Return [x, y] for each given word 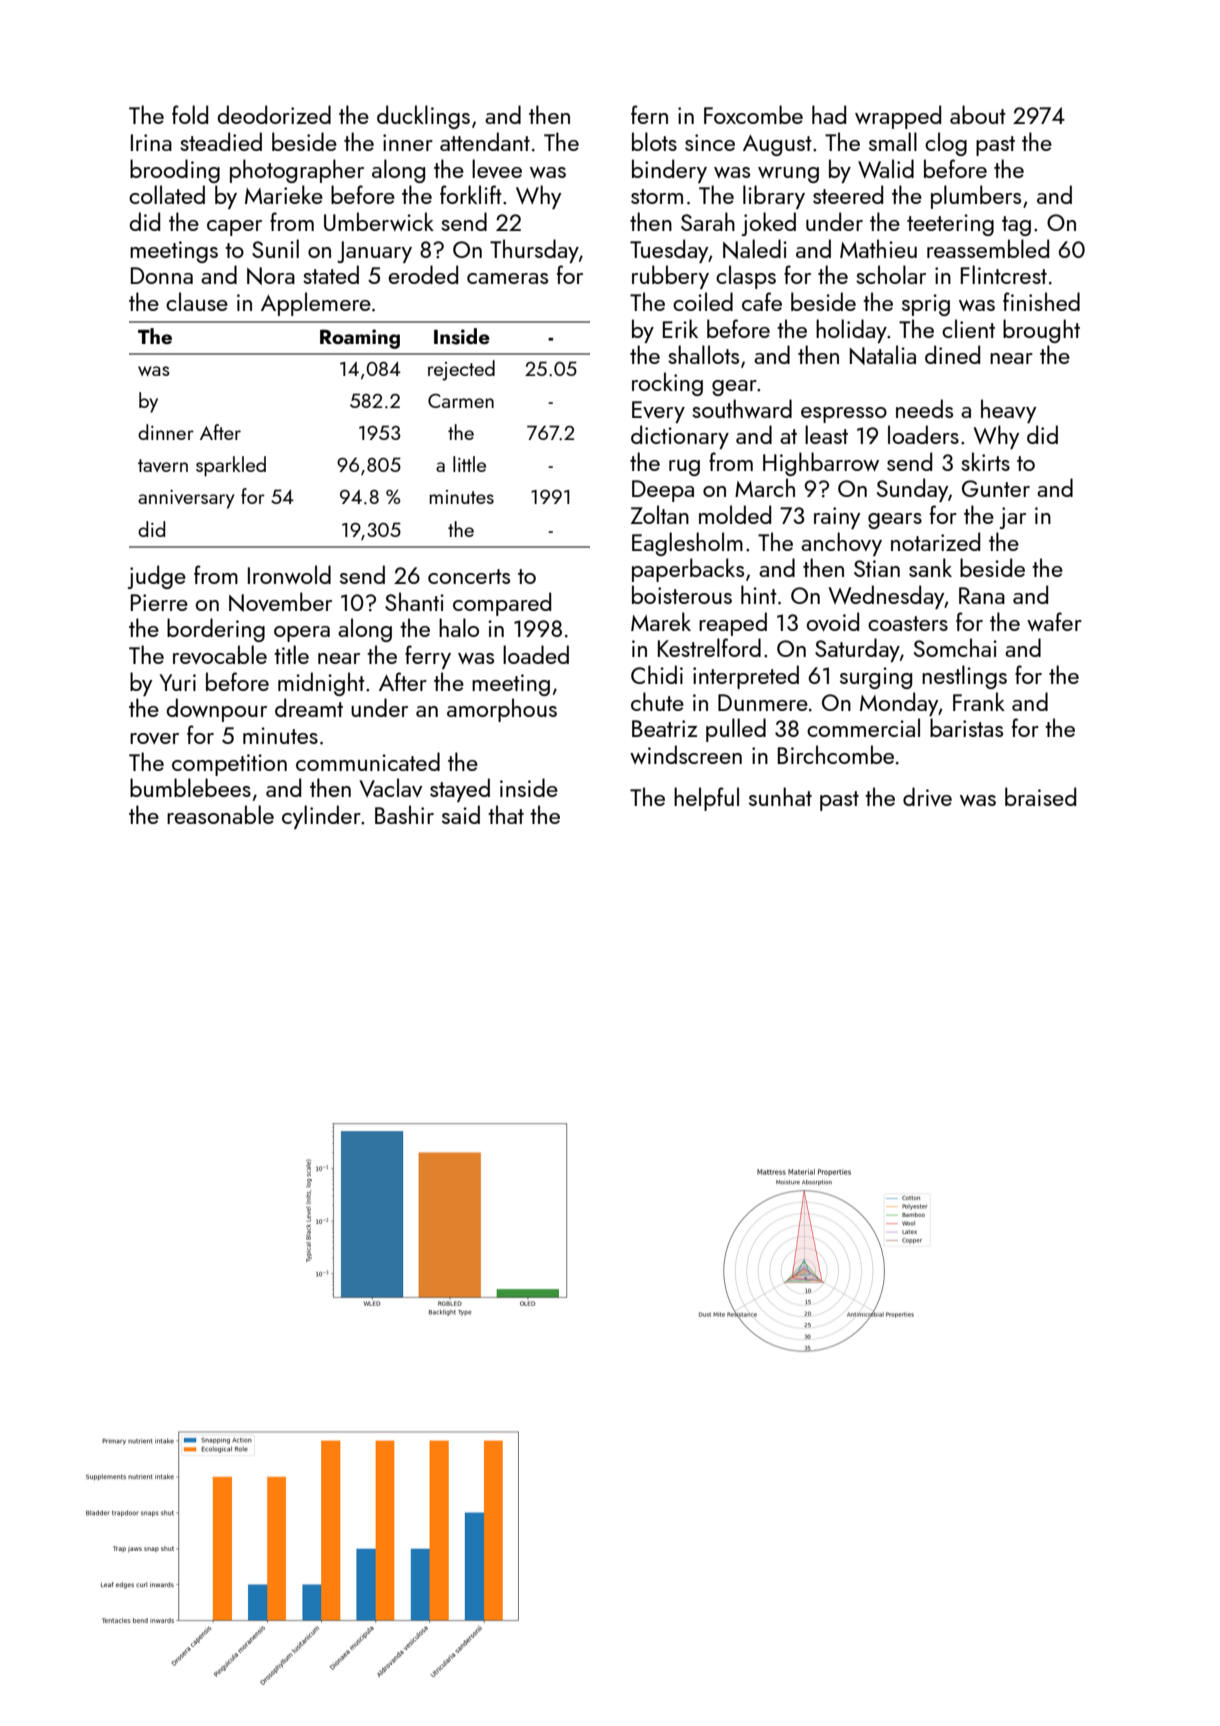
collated [167, 194]
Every [658, 412]
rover [154, 738]
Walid [886, 168]
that [506, 814]
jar [1013, 518]
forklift [471, 194]
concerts [469, 576]
